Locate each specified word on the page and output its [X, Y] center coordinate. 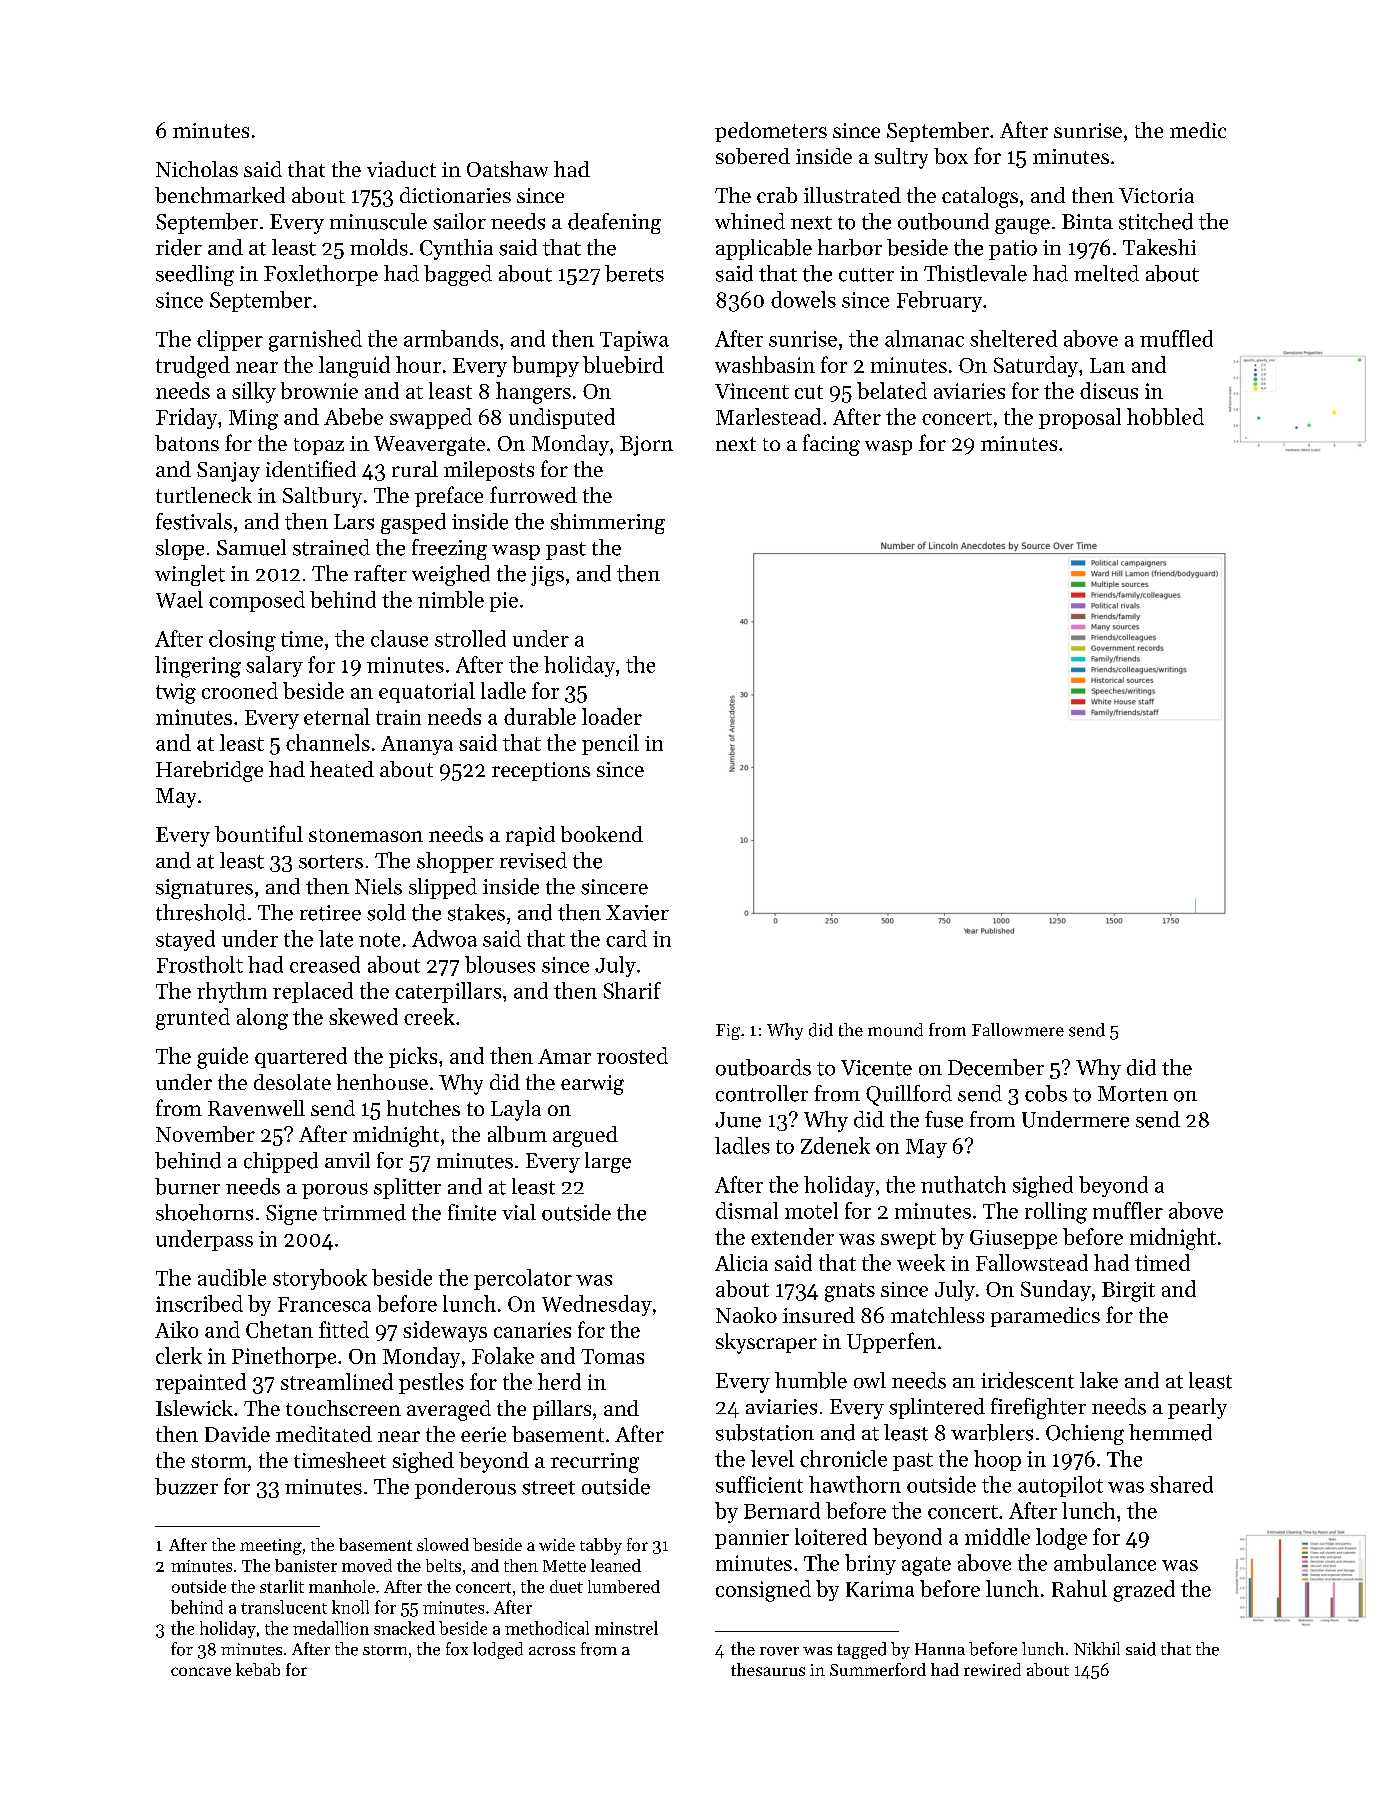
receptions [541, 771]
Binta [1087, 222]
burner [187, 1186]
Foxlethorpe [321, 275]
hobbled [1165, 416]
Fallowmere [1018, 1030]
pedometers [771, 132]
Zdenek [835, 1145]
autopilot [1060, 1486]
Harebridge [209, 771]
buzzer [186, 1486]
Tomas [612, 1356]
